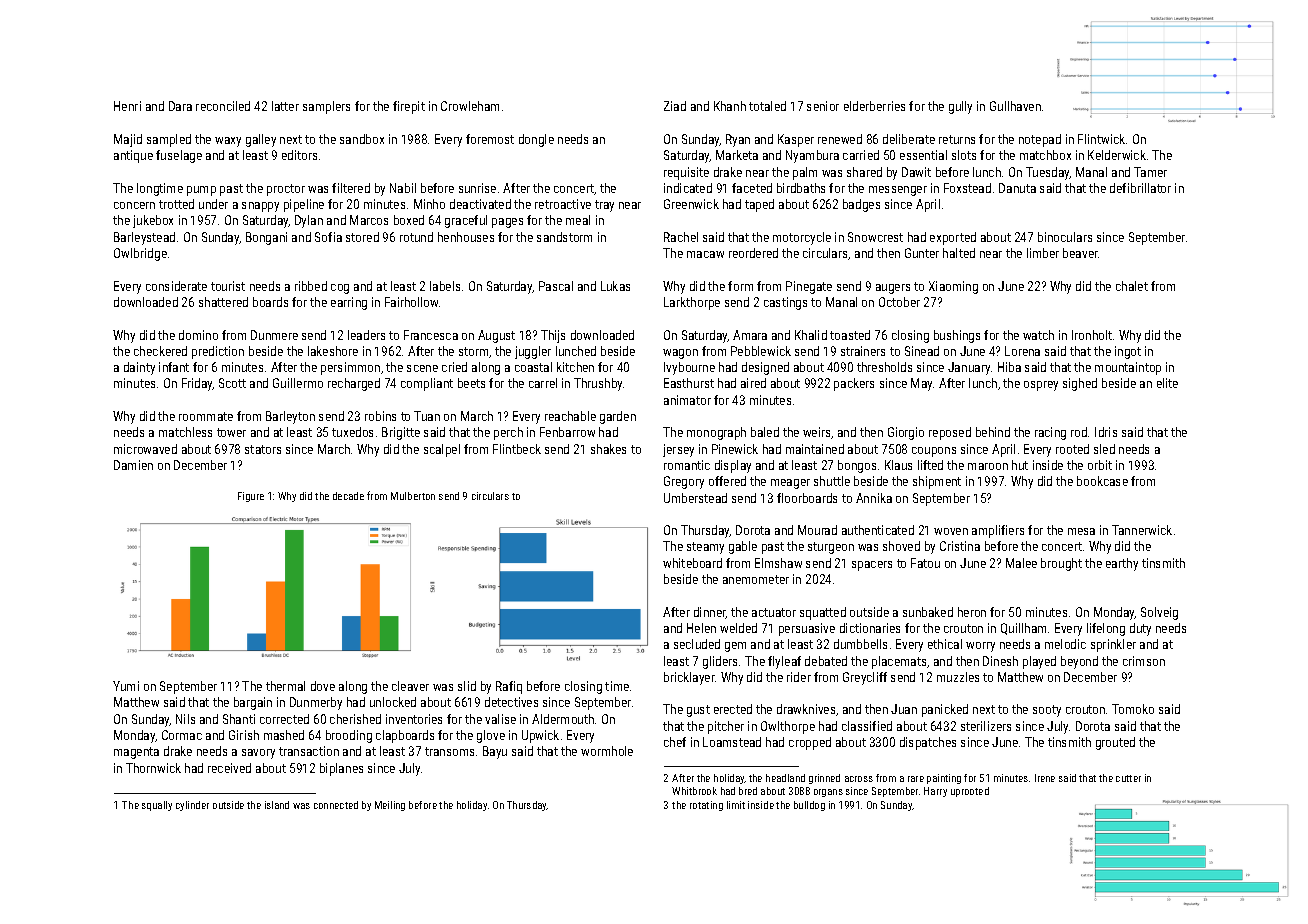  What do you see at coordinates (1038, 335) in the image?
I see `watch` at bounding box center [1038, 335].
